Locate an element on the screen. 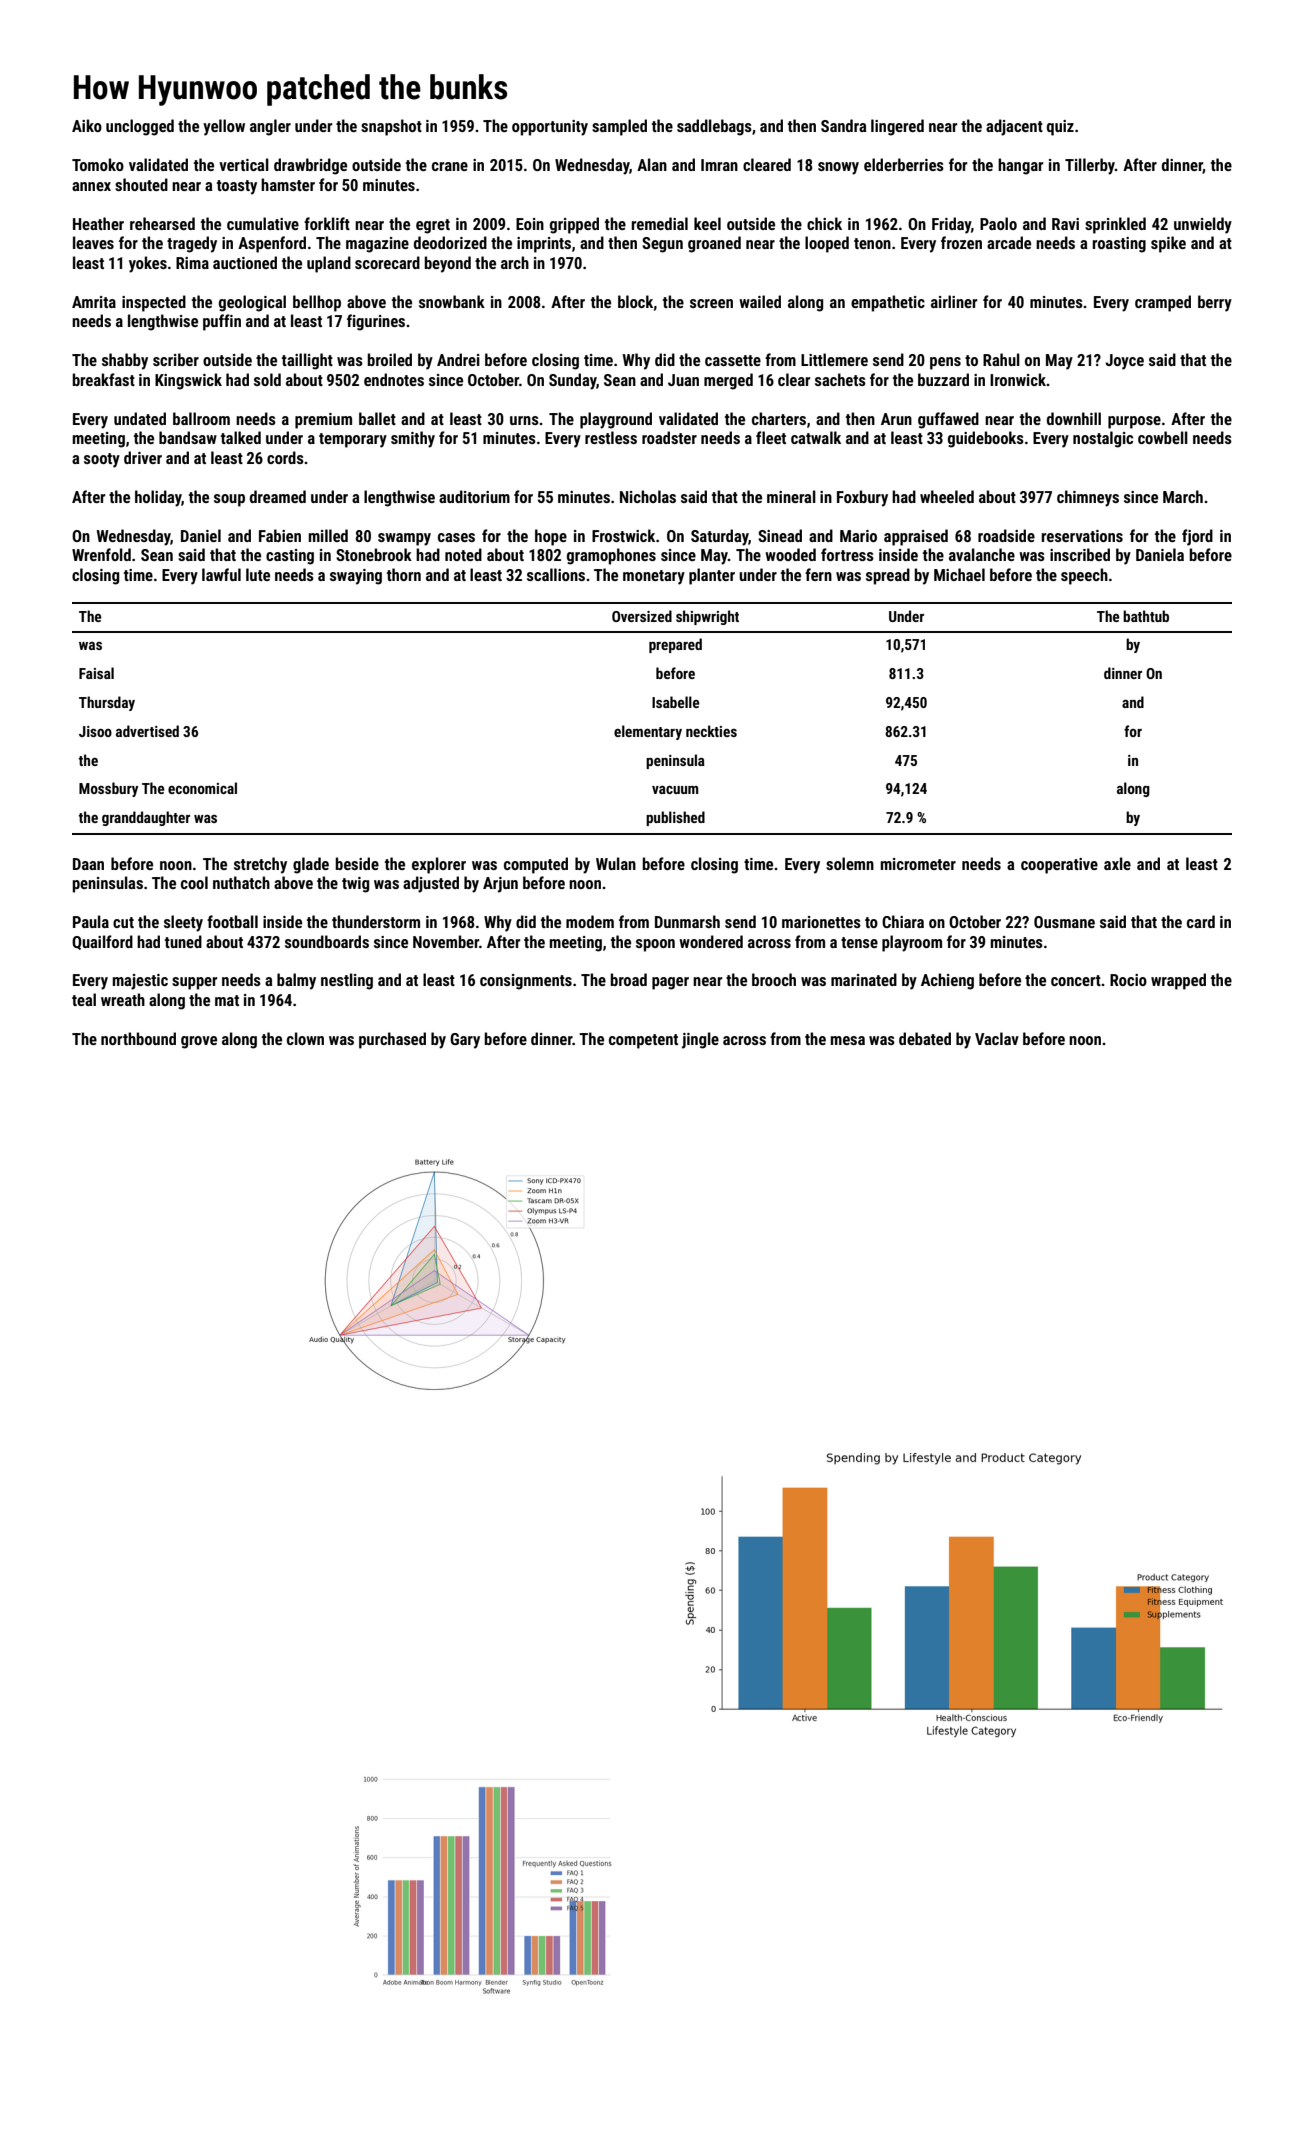  competent is located at coordinates (643, 1041).
